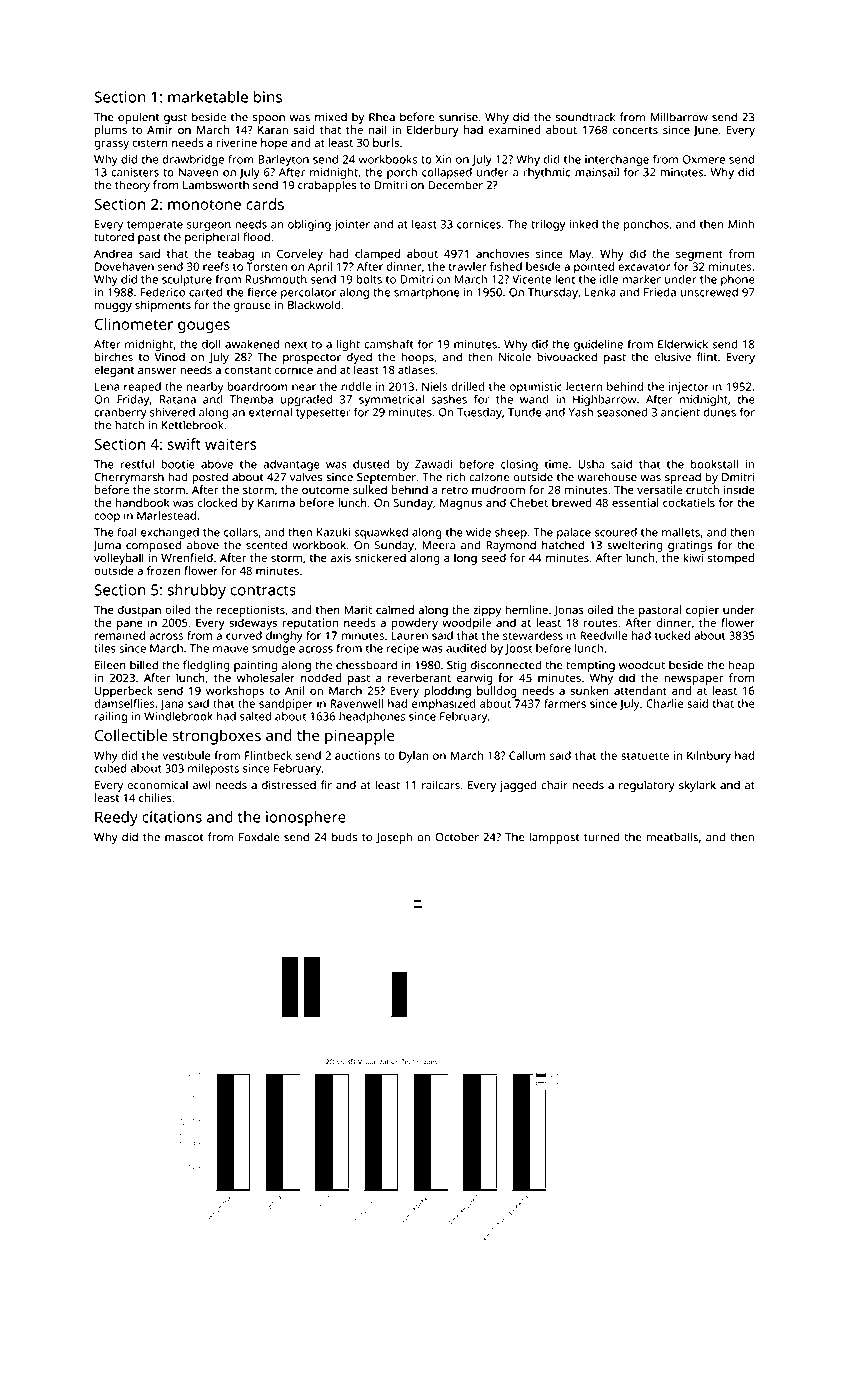  I want to click on Meera, so click(438, 545).
